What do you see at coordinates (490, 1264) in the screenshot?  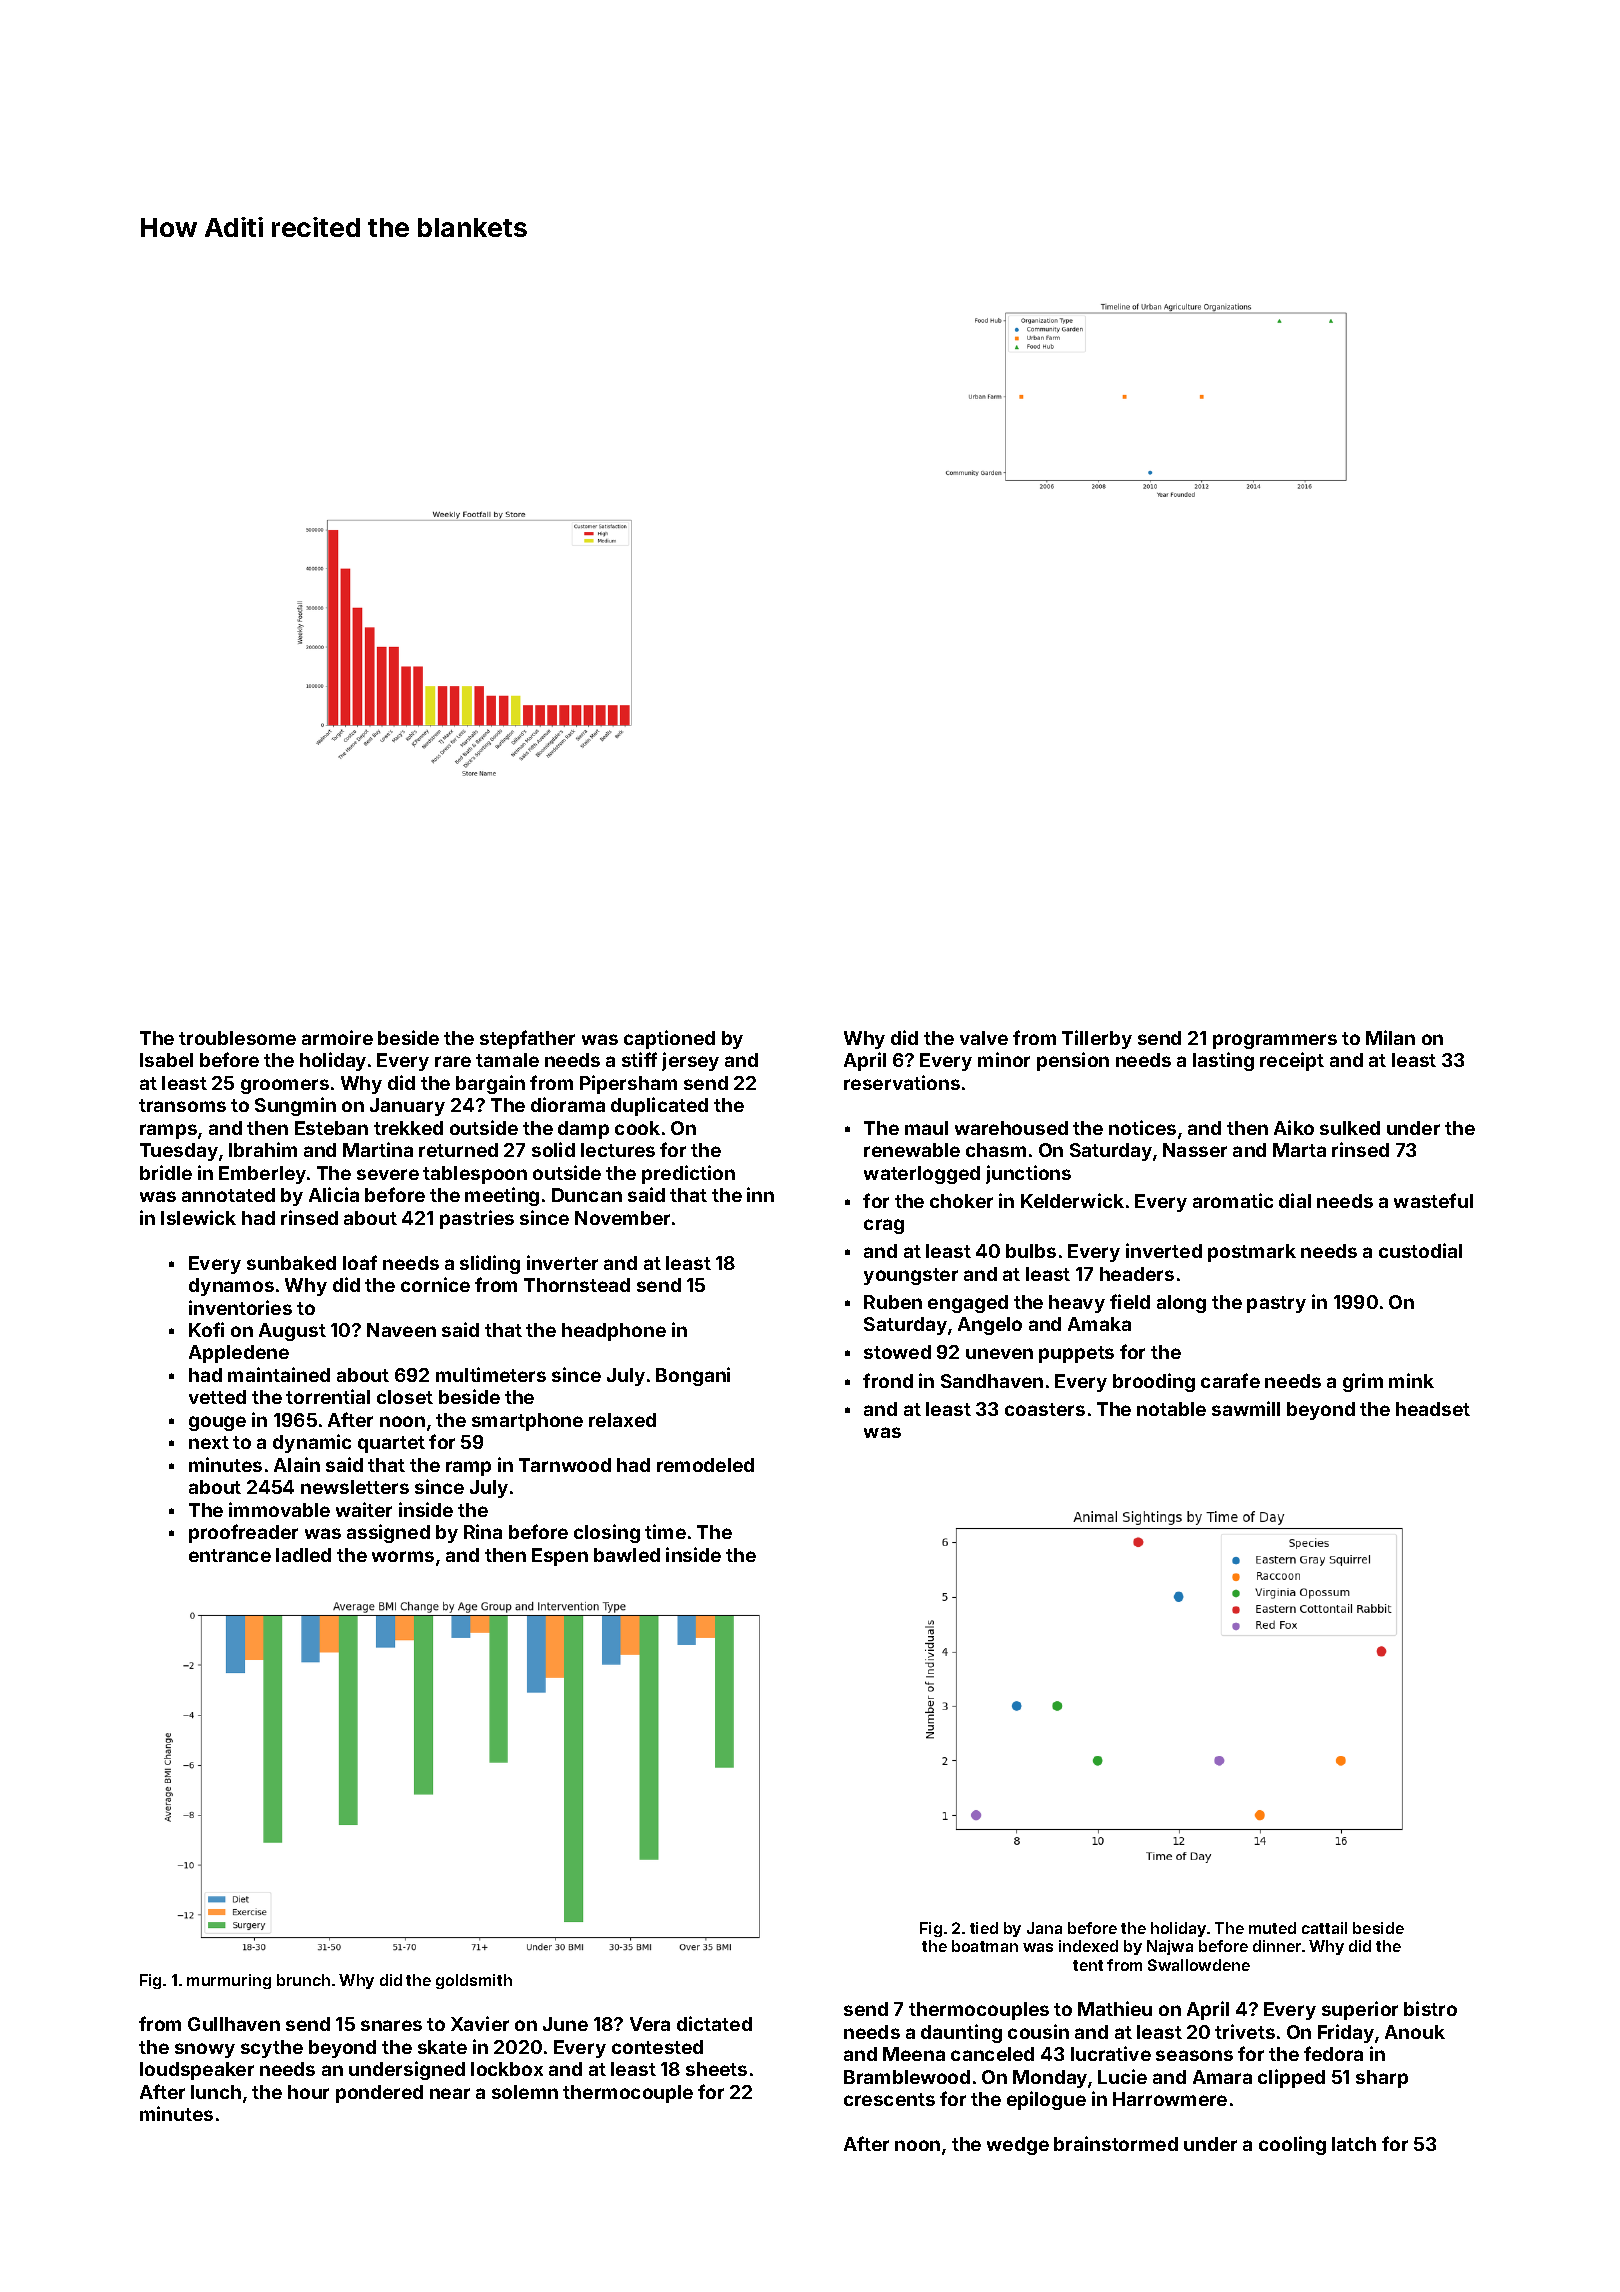 I see `sliding` at bounding box center [490, 1264].
